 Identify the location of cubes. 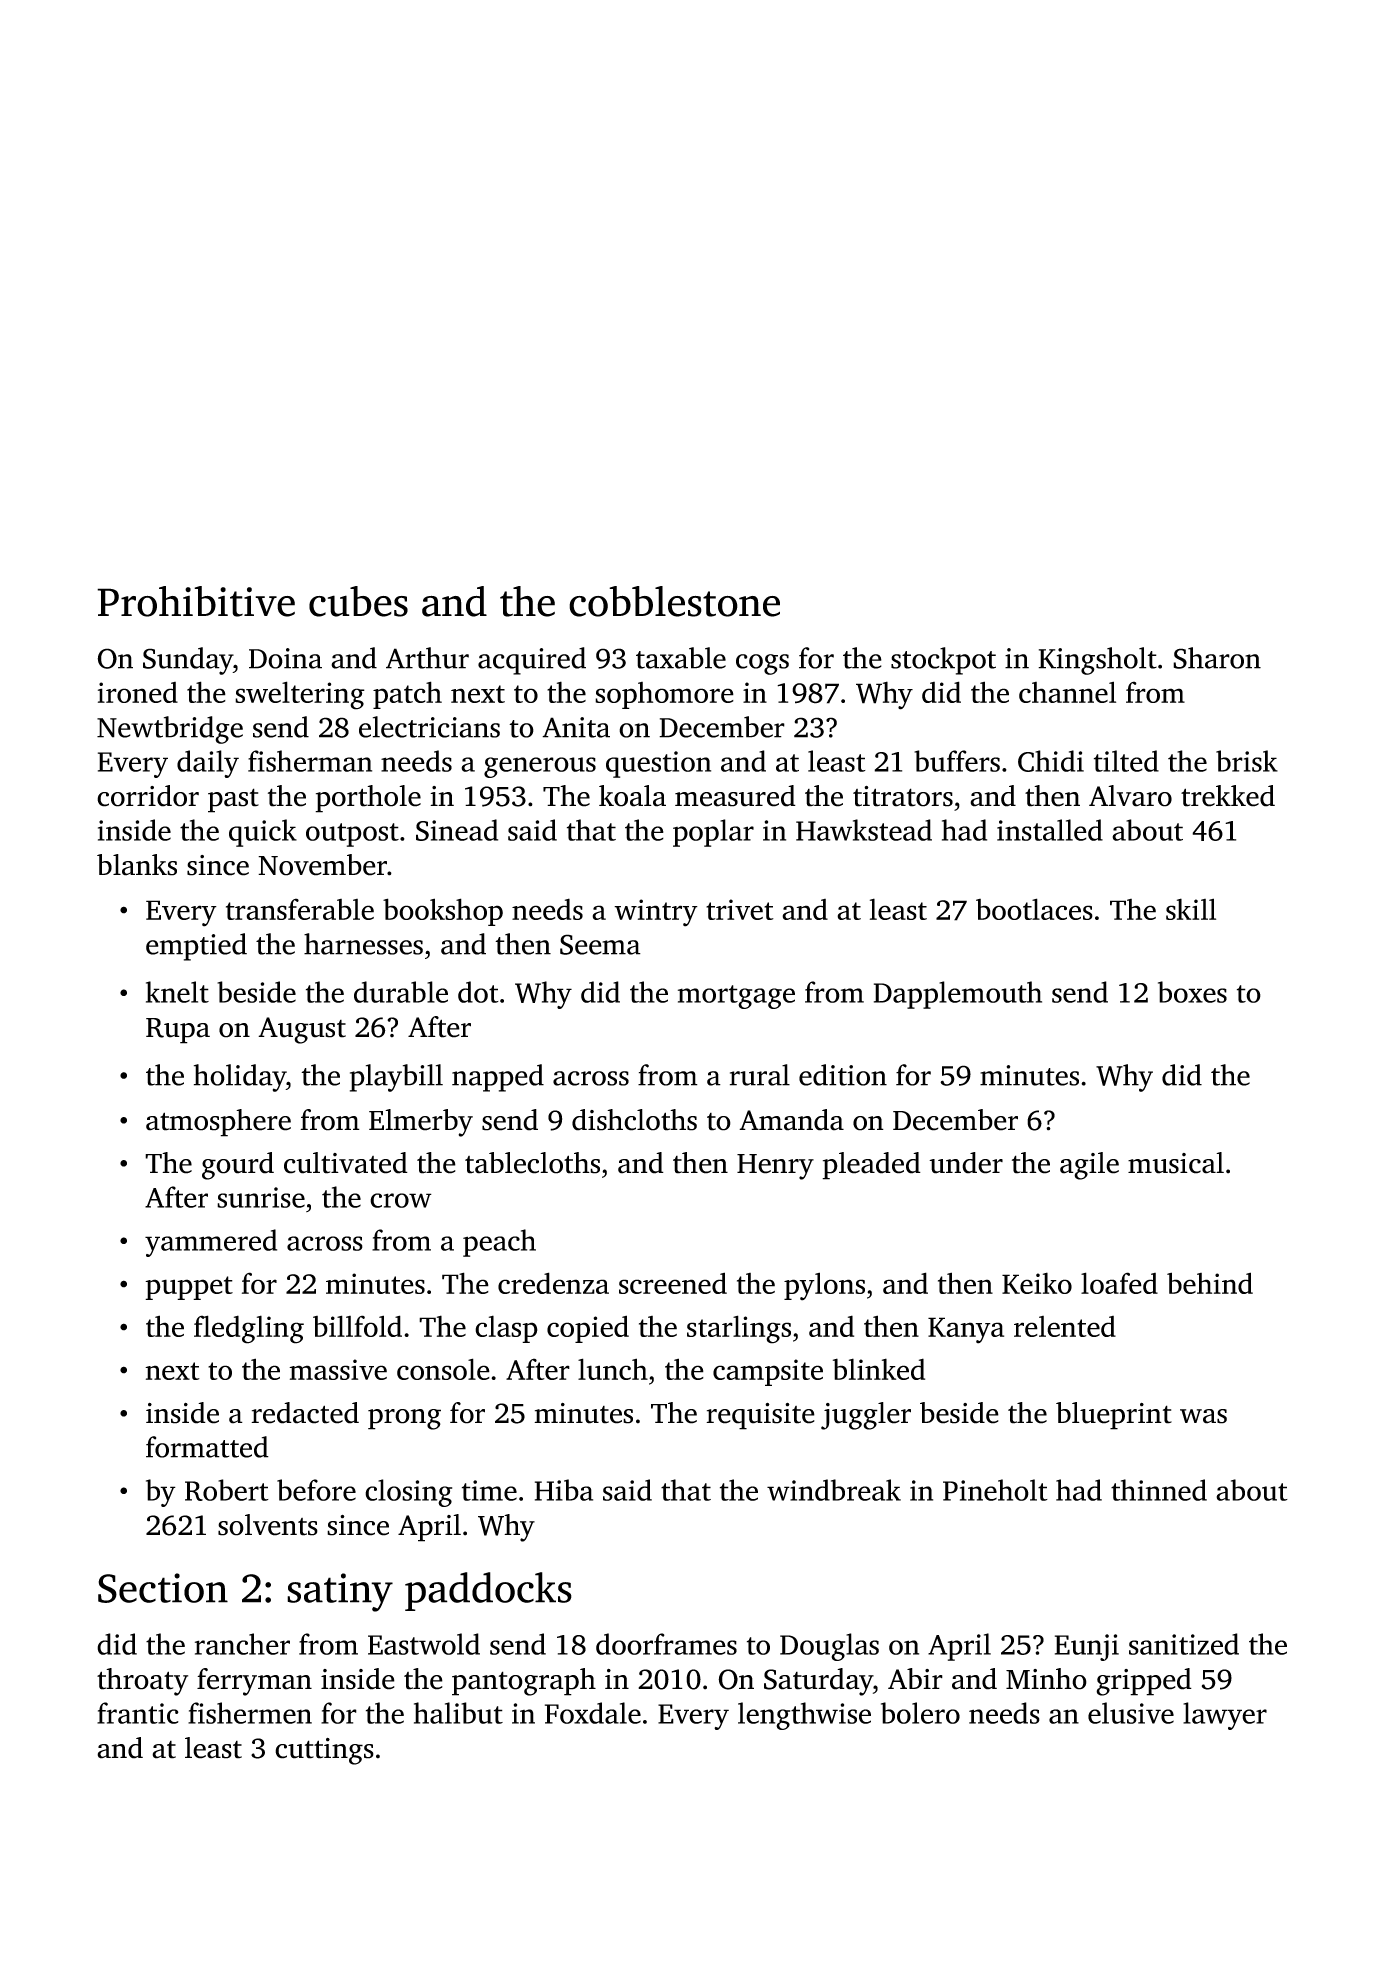
(358, 601).
